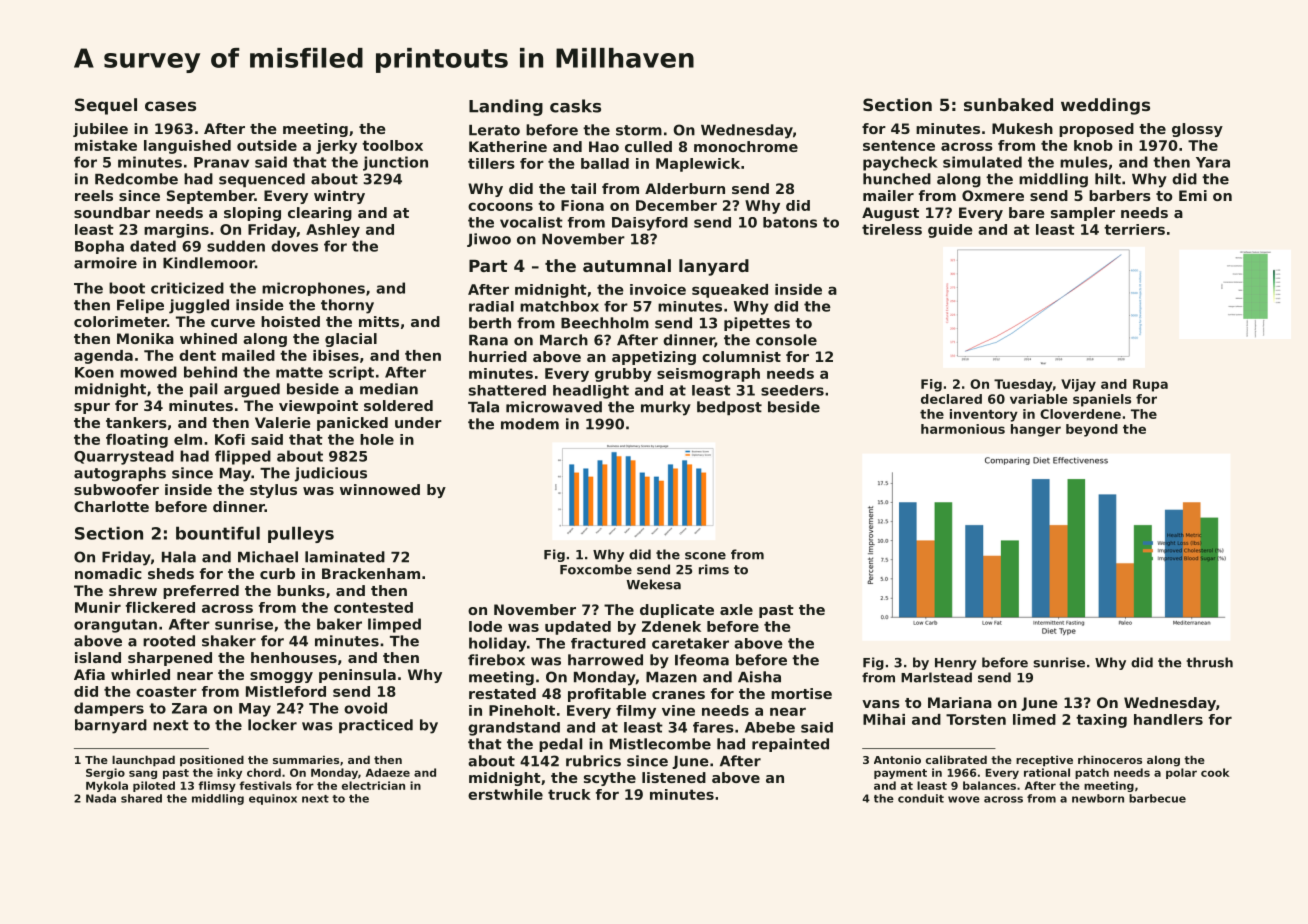 The image size is (1308, 924). I want to click on casks, so click(575, 106).
